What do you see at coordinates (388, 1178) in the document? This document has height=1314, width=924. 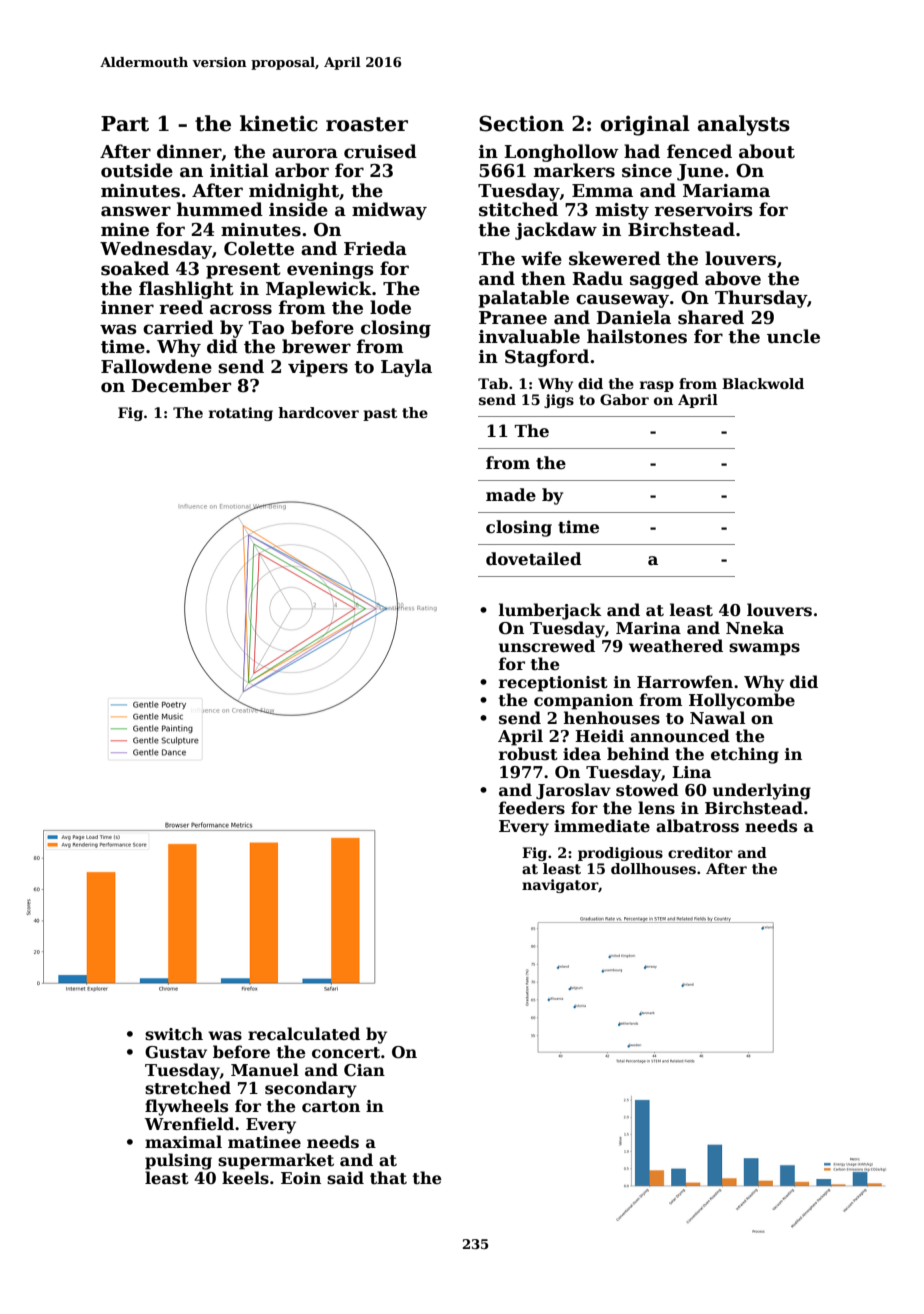 I see `that` at bounding box center [388, 1178].
